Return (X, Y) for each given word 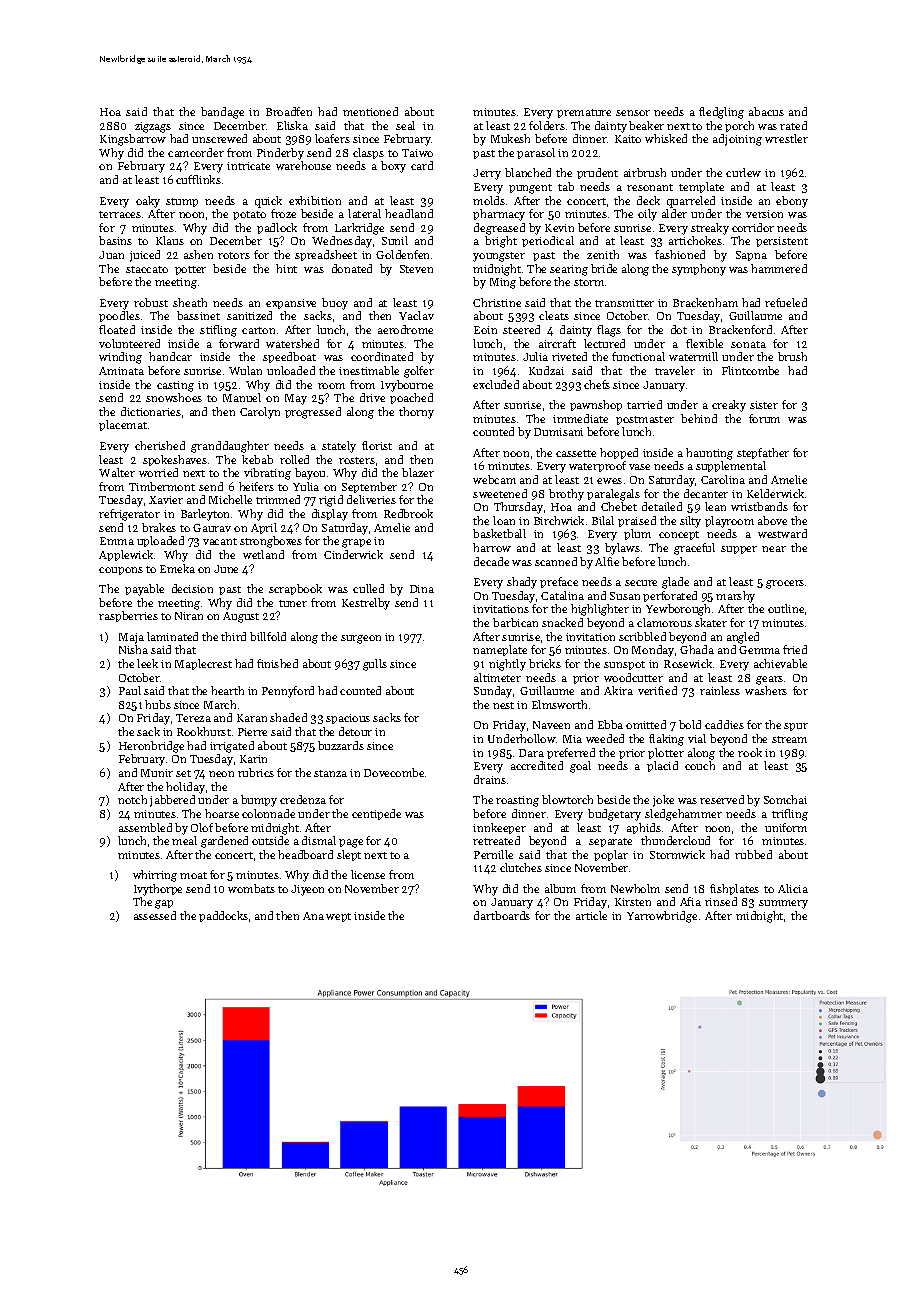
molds (489, 200)
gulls (375, 665)
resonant (650, 187)
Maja (131, 638)
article (591, 915)
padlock (277, 228)
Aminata (121, 371)
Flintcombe (750, 370)
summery (783, 904)
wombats (251, 888)
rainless (720, 690)
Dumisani (558, 432)
